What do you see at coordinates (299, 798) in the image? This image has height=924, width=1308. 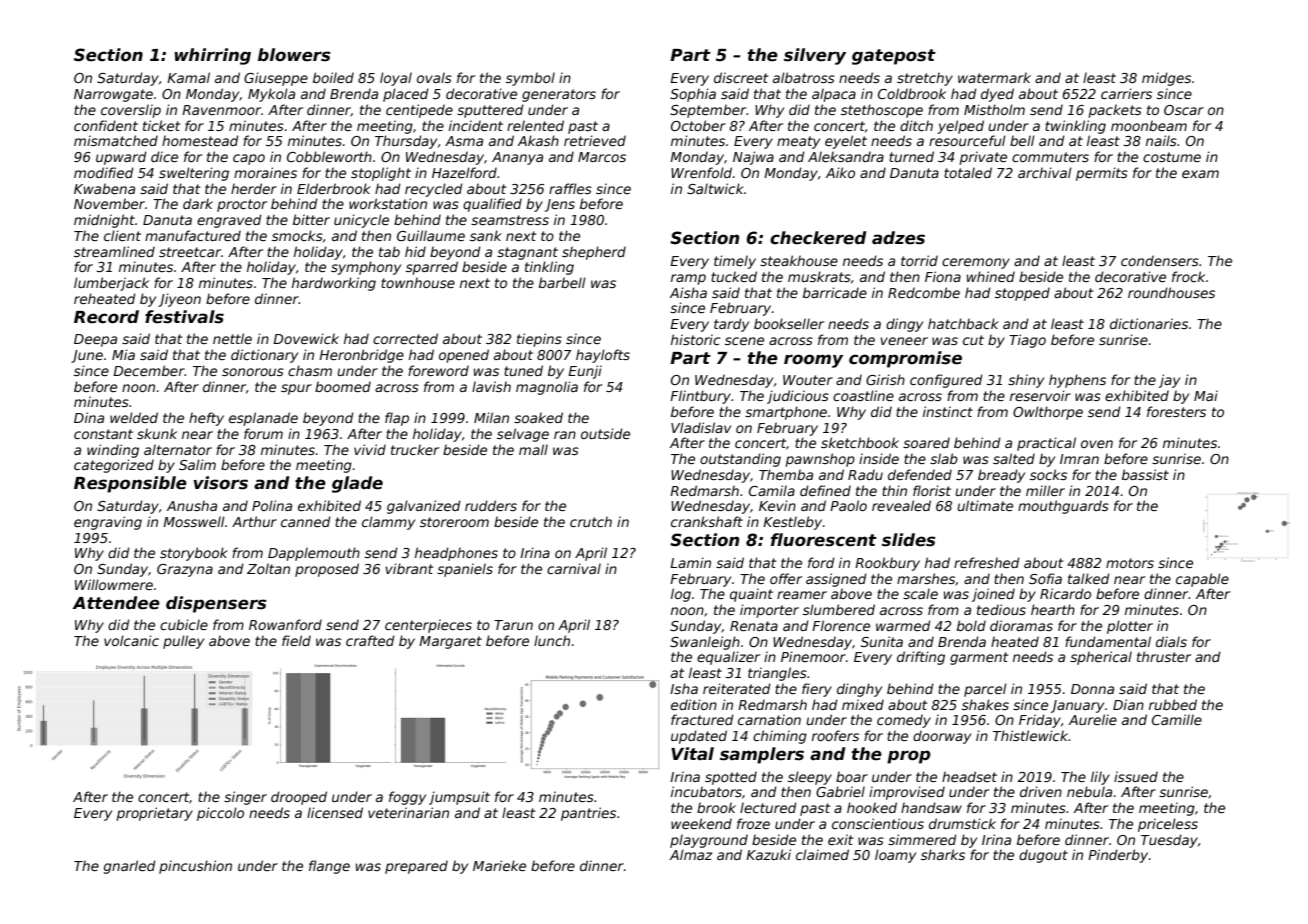 I see `drooped` at bounding box center [299, 798].
